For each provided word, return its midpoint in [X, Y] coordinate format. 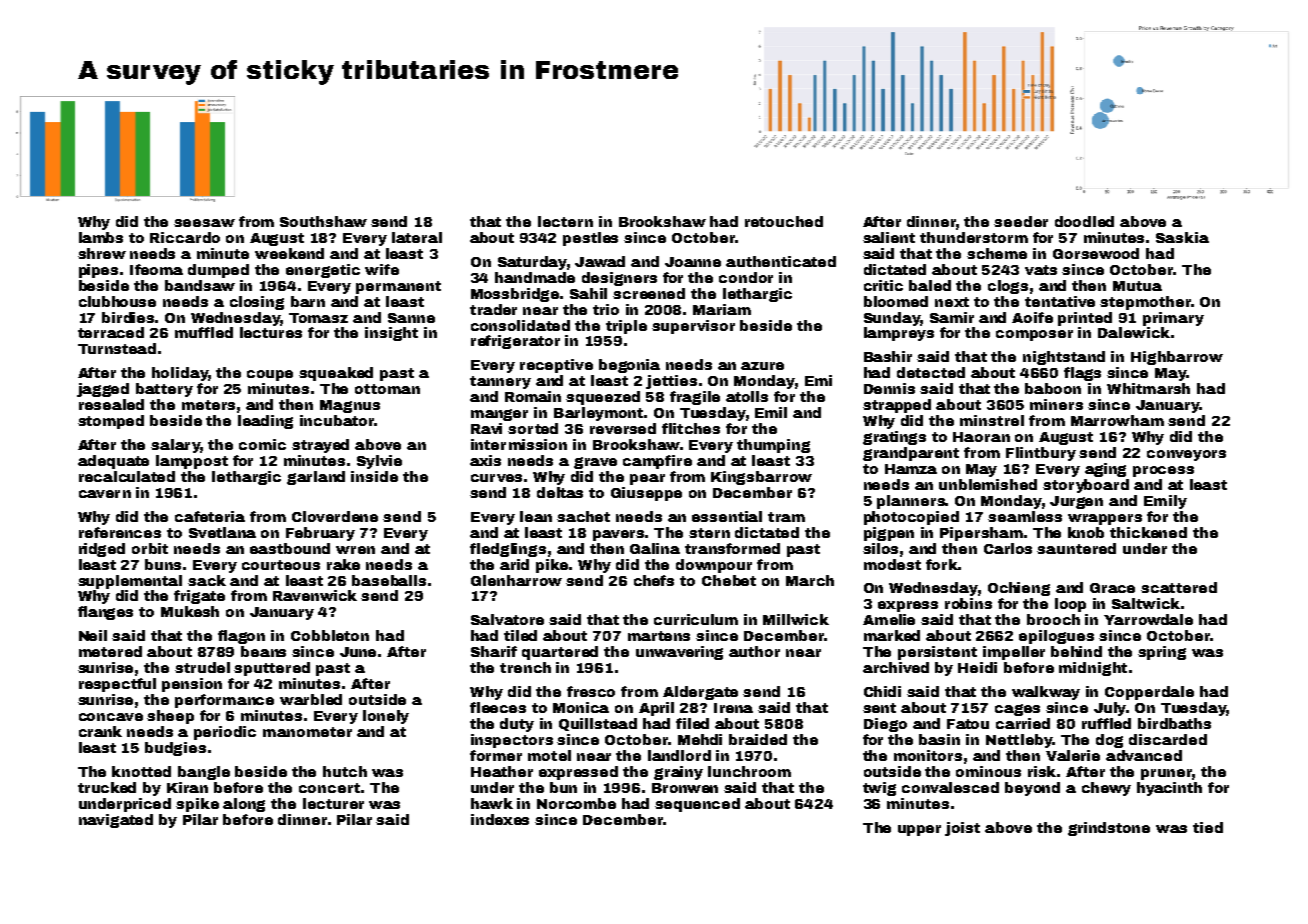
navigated [116, 821]
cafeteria [210, 516]
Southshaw [323, 221]
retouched [784, 221]
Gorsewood [1096, 253]
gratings [894, 438]
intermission [519, 444]
